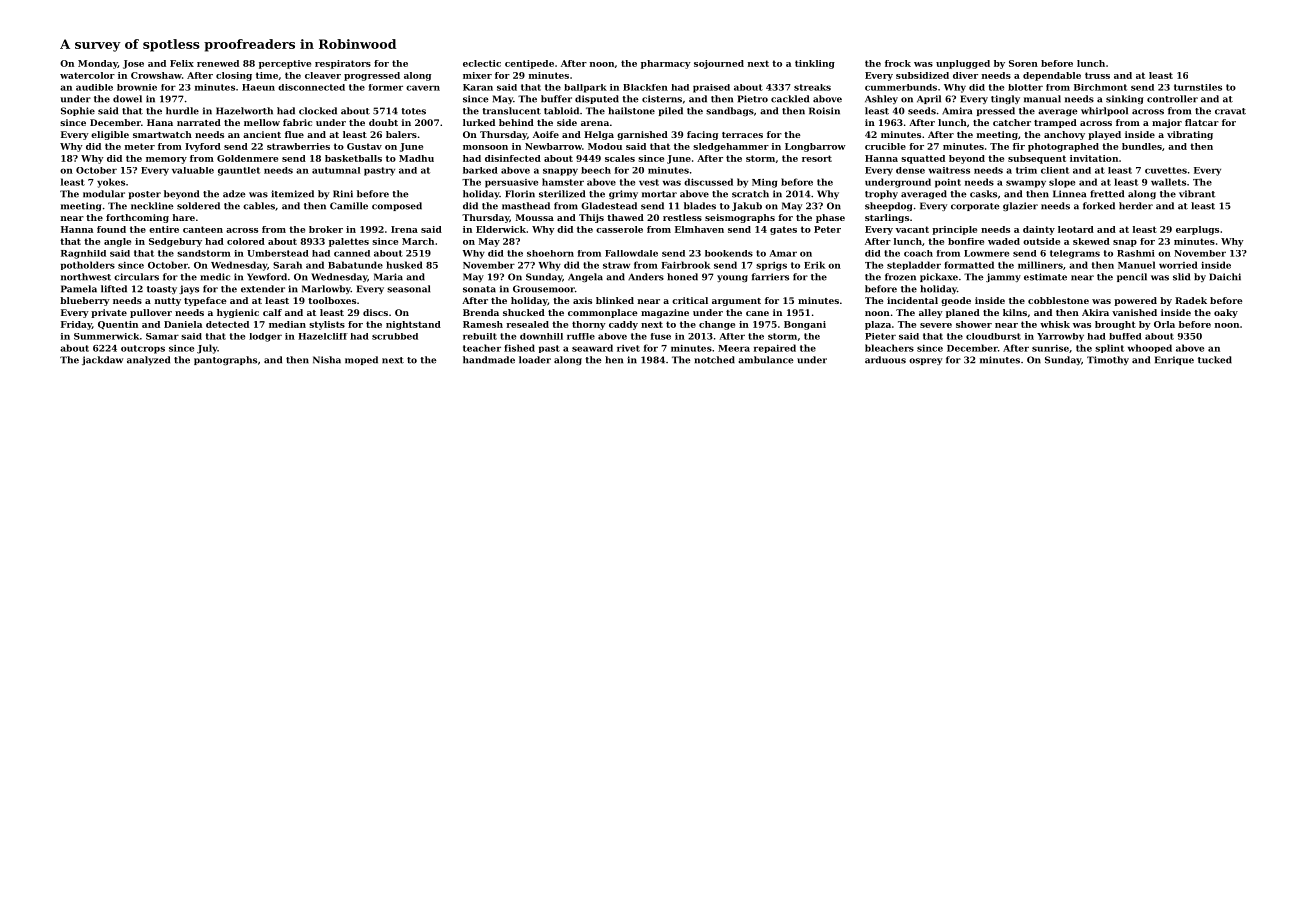 The height and width of the screenshot is (924, 1308). Describe the element at coordinates (1136, 253) in the screenshot. I see `Rashmi` at that location.
